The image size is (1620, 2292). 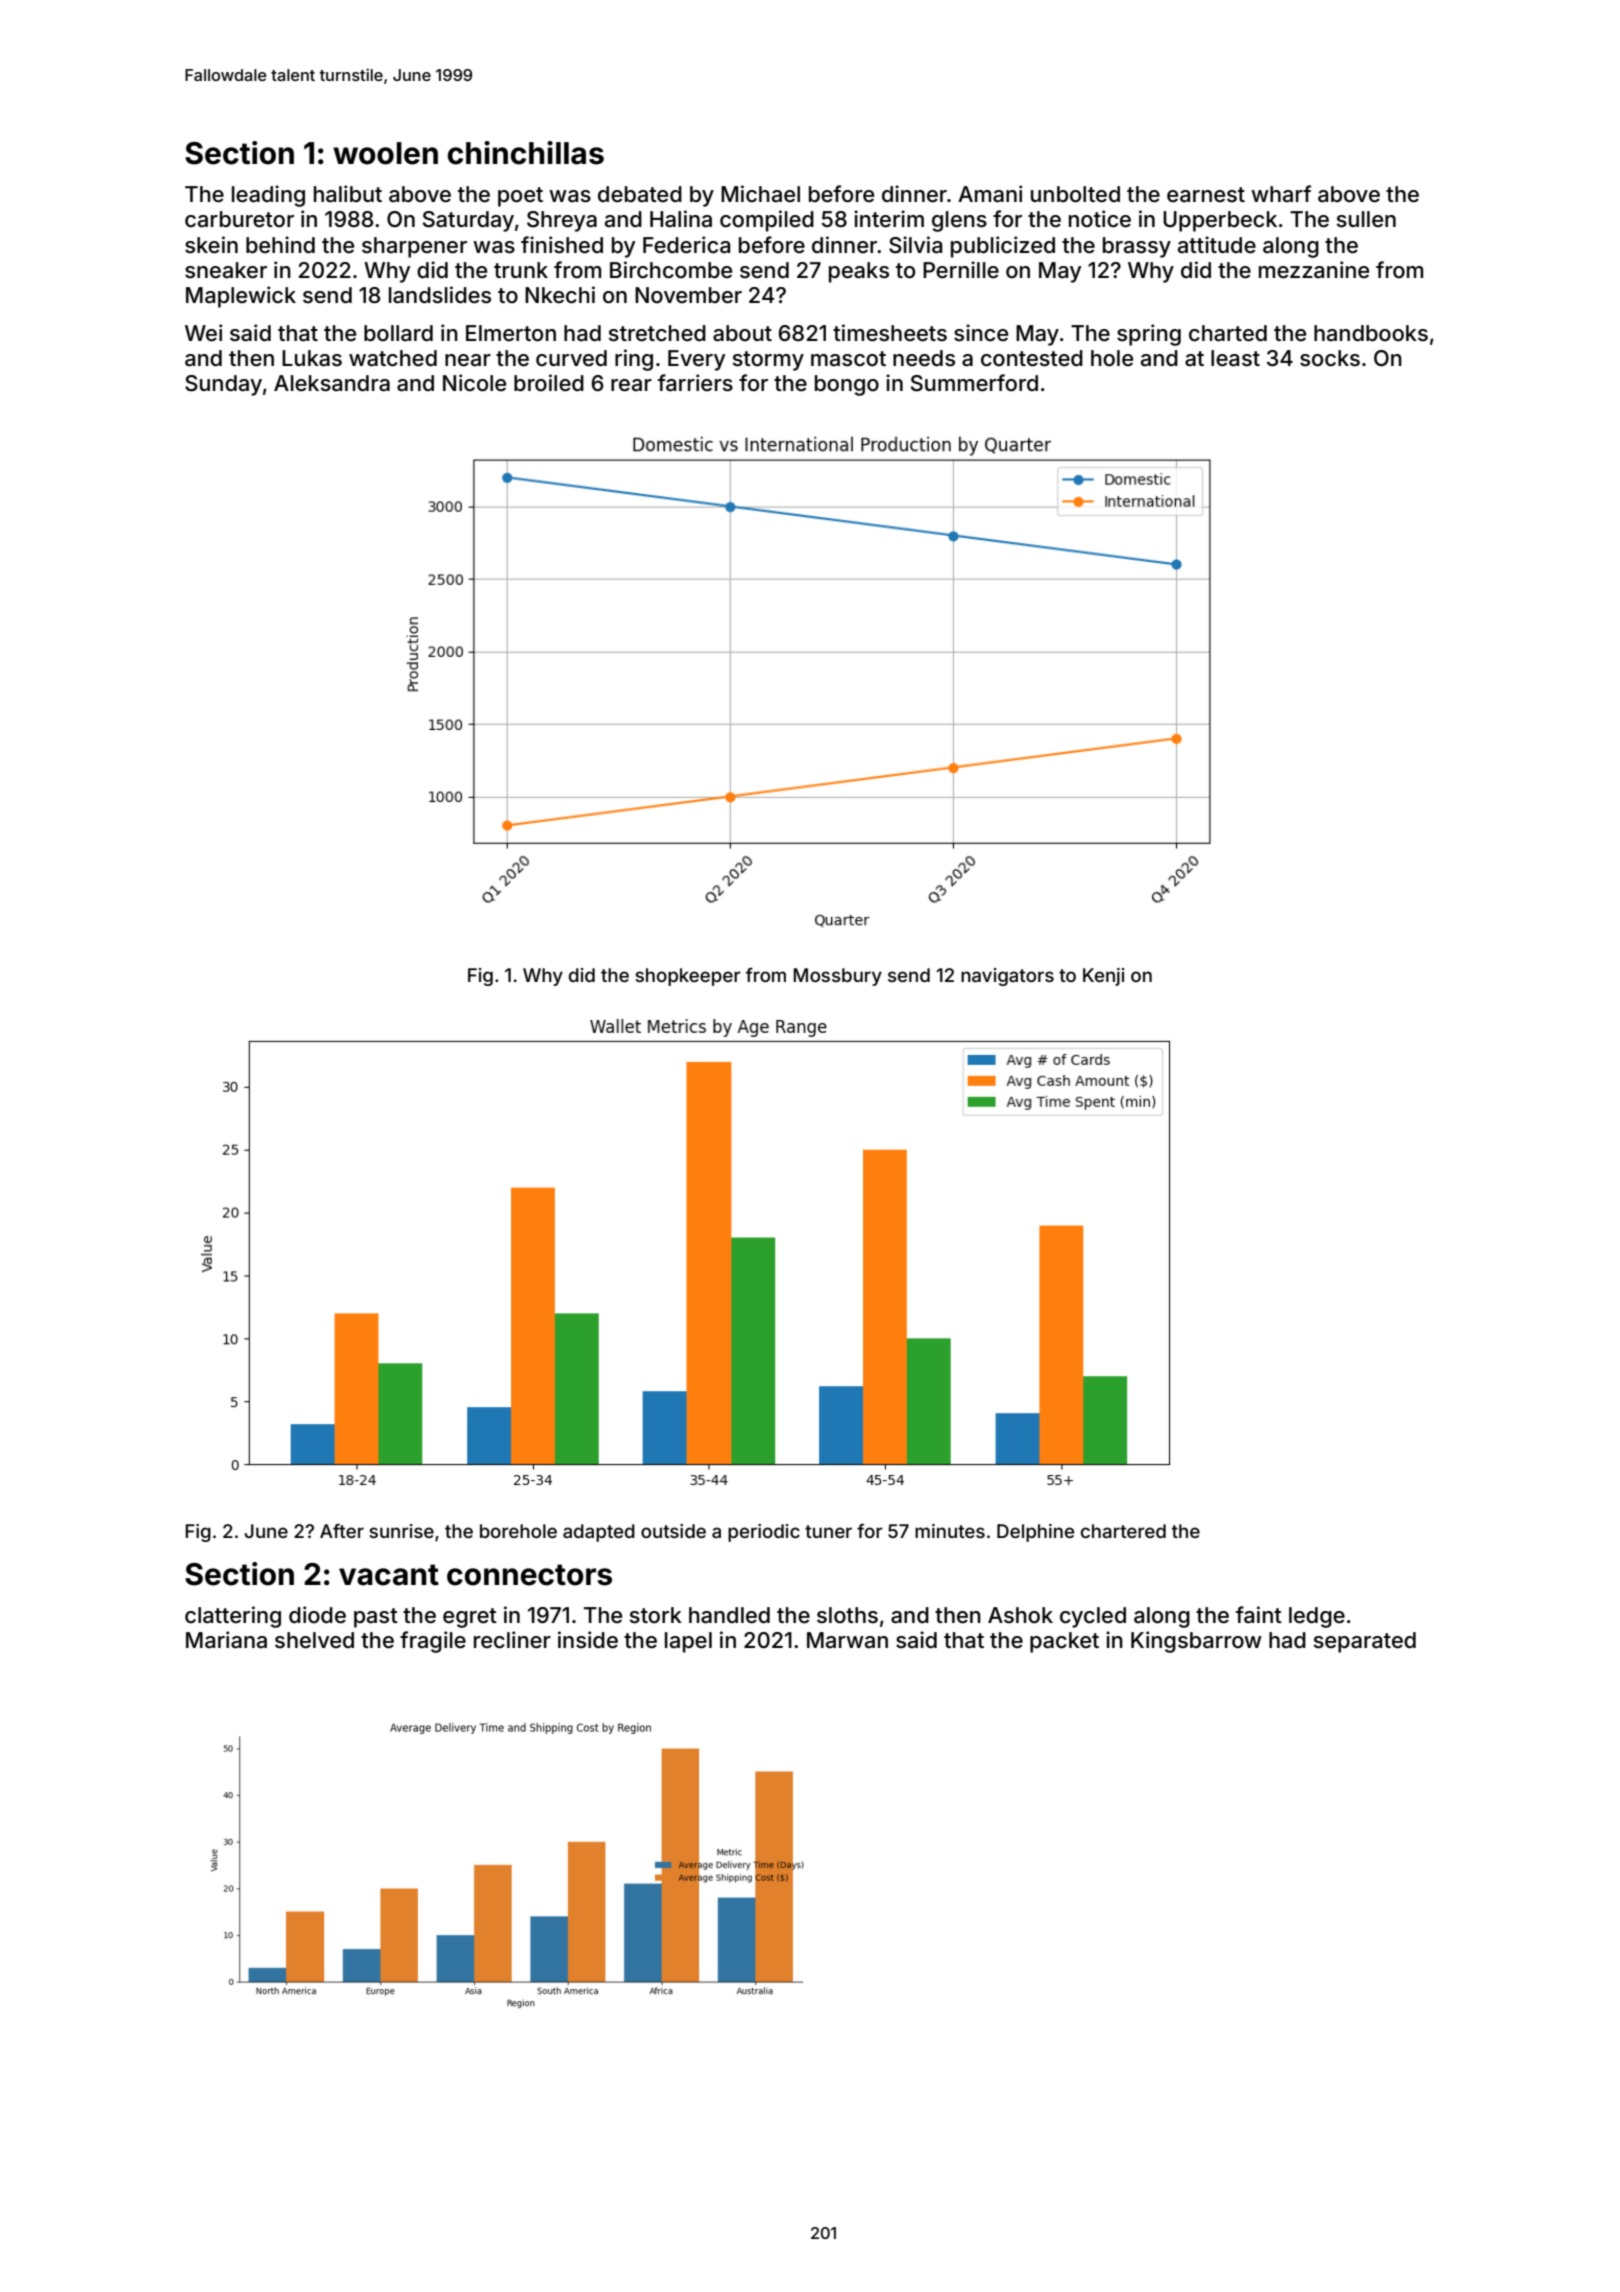 I want to click on Aleksandra, so click(x=332, y=383).
